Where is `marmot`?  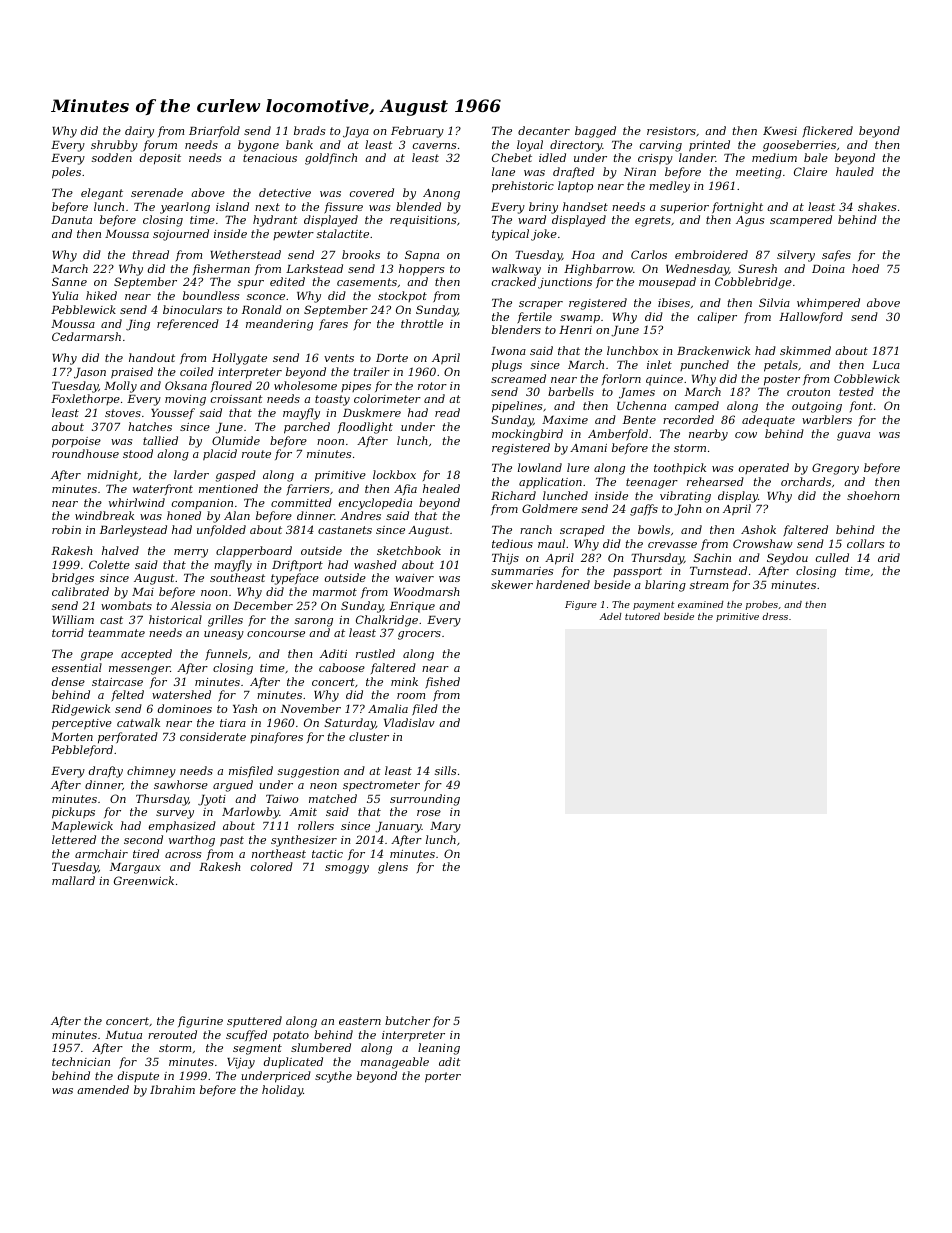
marmot is located at coordinates (335, 592).
